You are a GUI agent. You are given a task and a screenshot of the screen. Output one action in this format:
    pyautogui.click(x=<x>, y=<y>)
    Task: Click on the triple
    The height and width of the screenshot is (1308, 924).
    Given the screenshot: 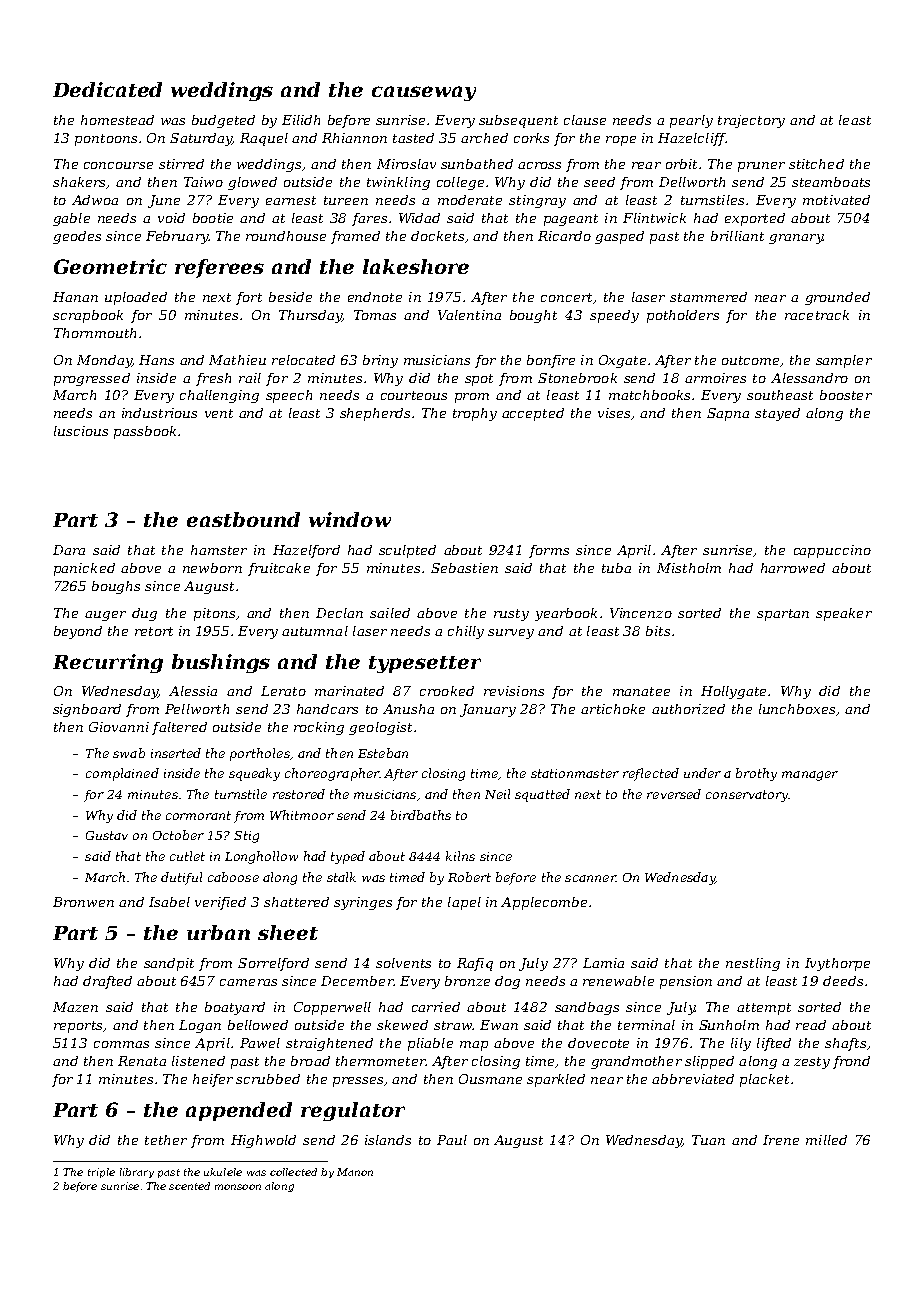 What is the action you would take?
    pyautogui.click(x=101, y=1173)
